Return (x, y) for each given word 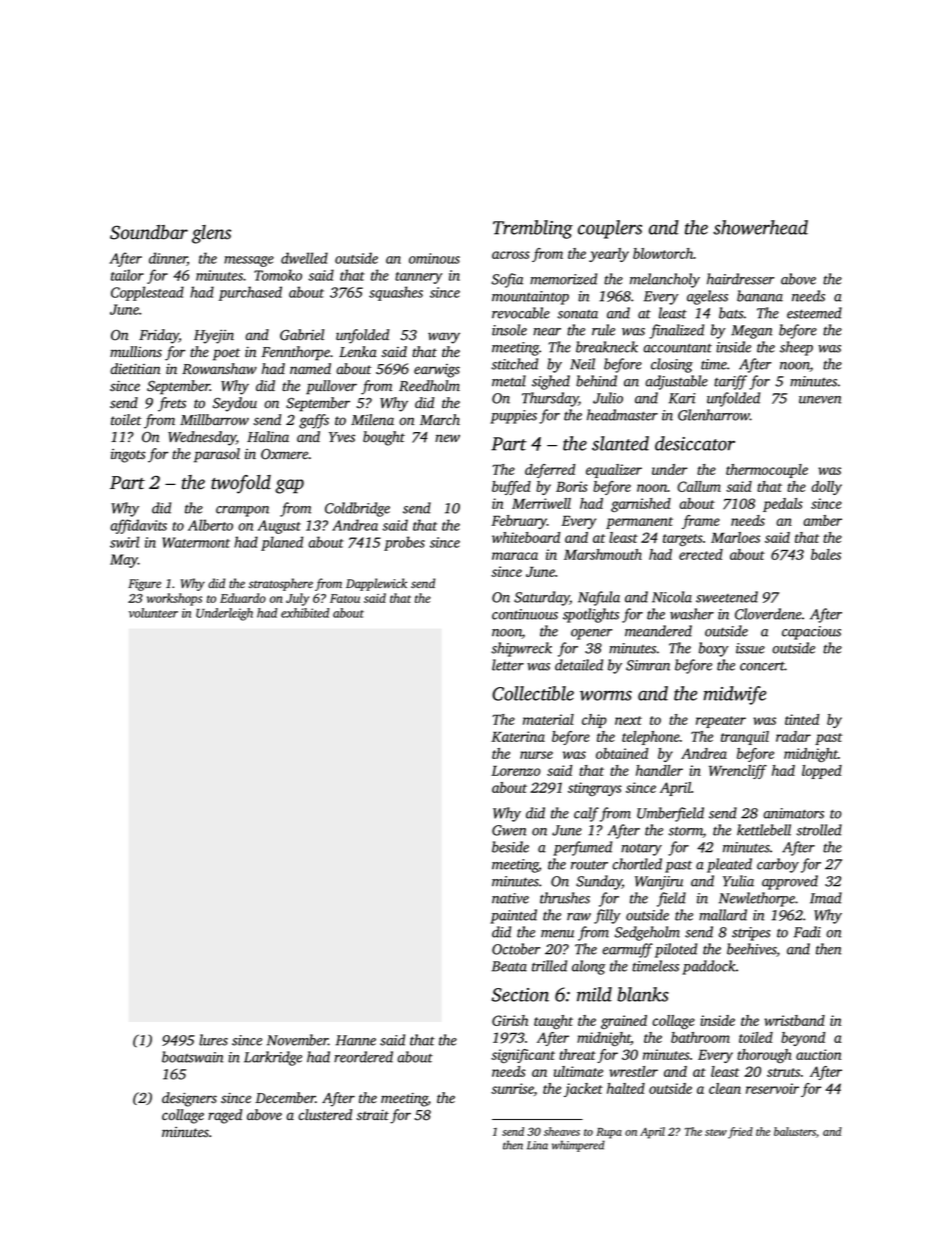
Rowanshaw (219, 369)
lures (213, 1040)
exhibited (305, 613)
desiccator (695, 443)
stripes (751, 934)
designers (189, 1099)
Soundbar (149, 232)
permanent (639, 523)
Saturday (542, 598)
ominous (434, 258)
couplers (610, 229)
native (510, 898)
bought (384, 438)
